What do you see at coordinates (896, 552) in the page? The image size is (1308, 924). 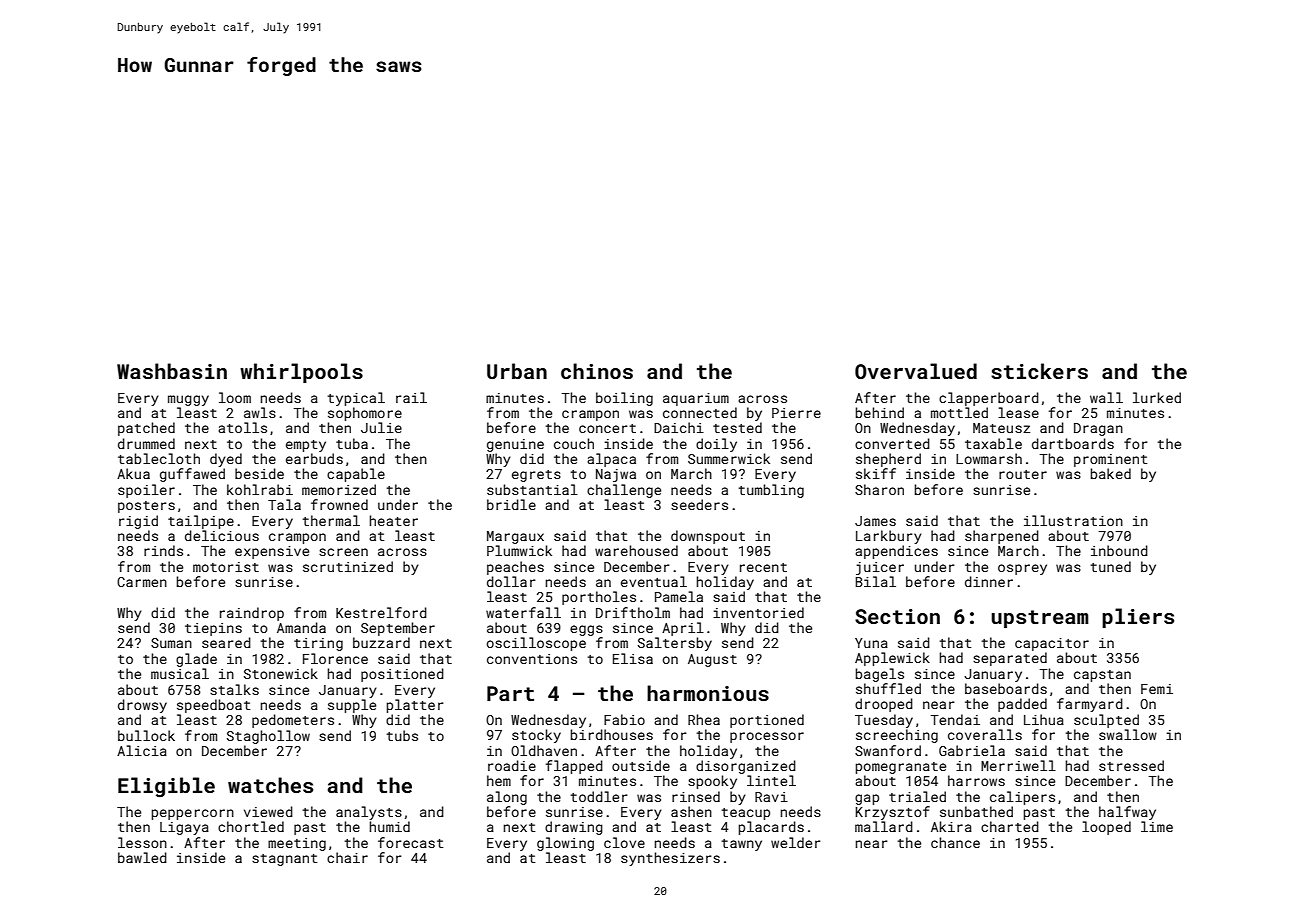 I see `appendices` at bounding box center [896, 552].
